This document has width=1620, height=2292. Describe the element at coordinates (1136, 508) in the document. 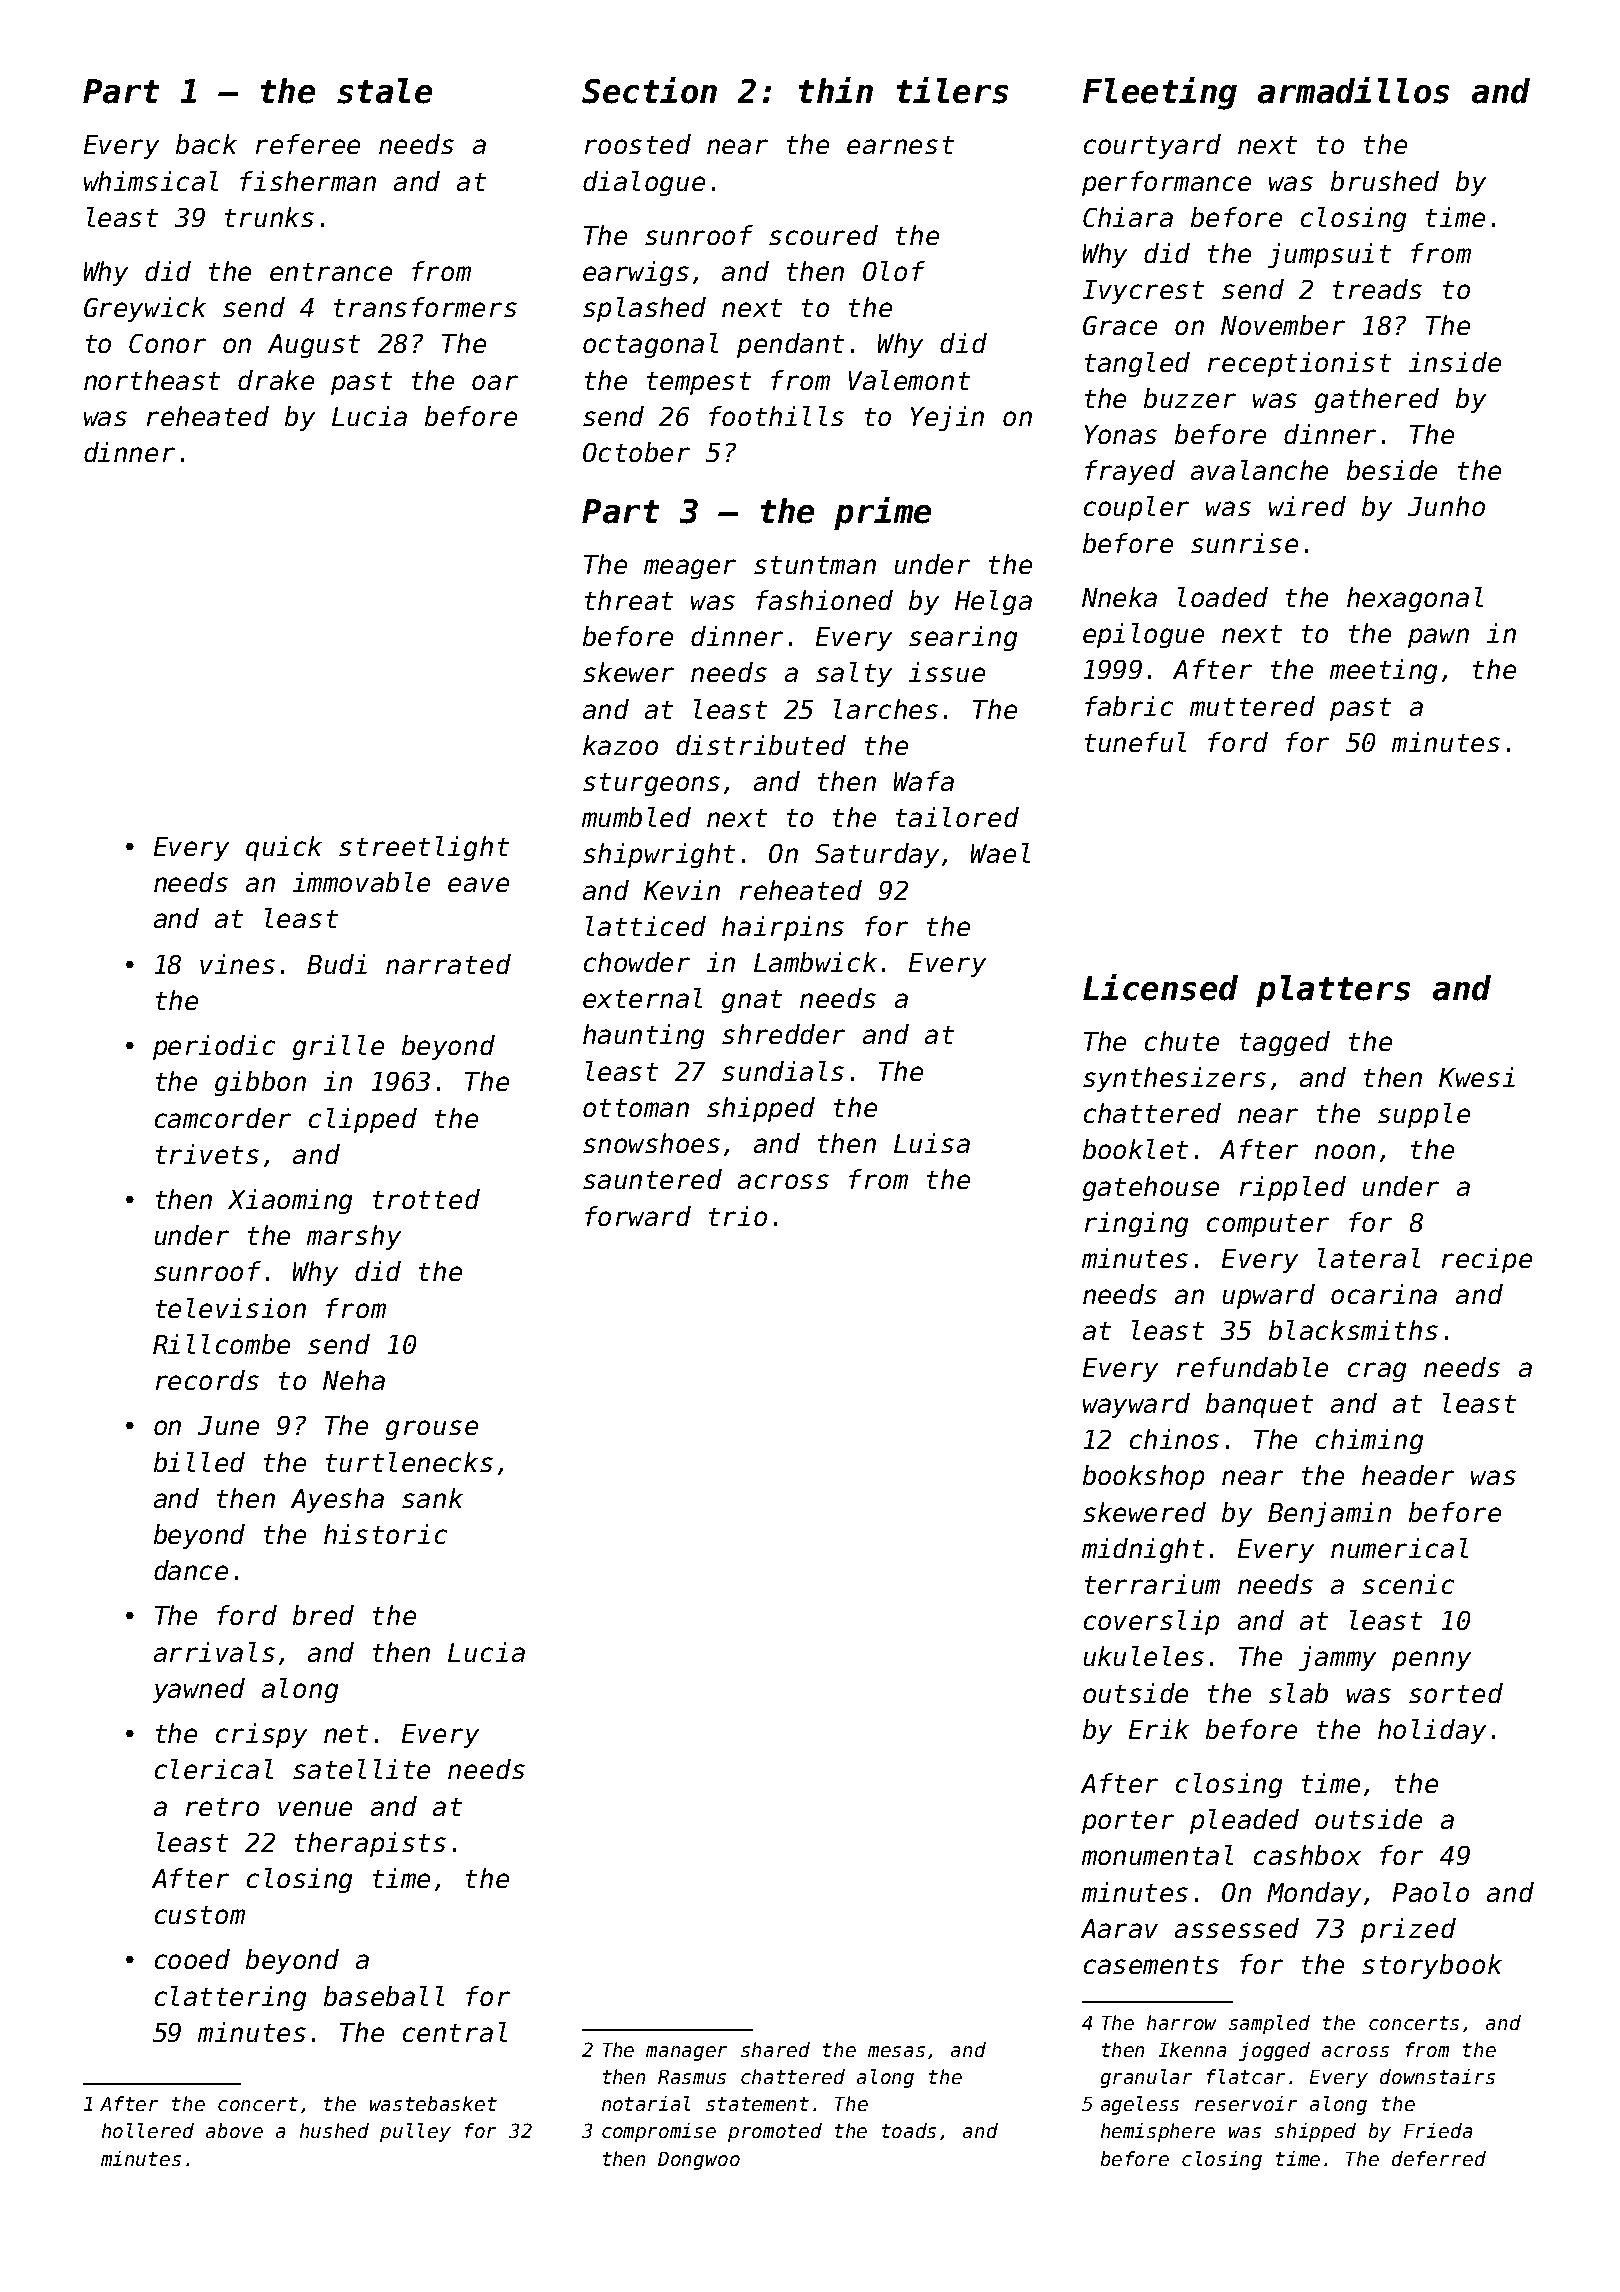

I see `coupler` at that location.
